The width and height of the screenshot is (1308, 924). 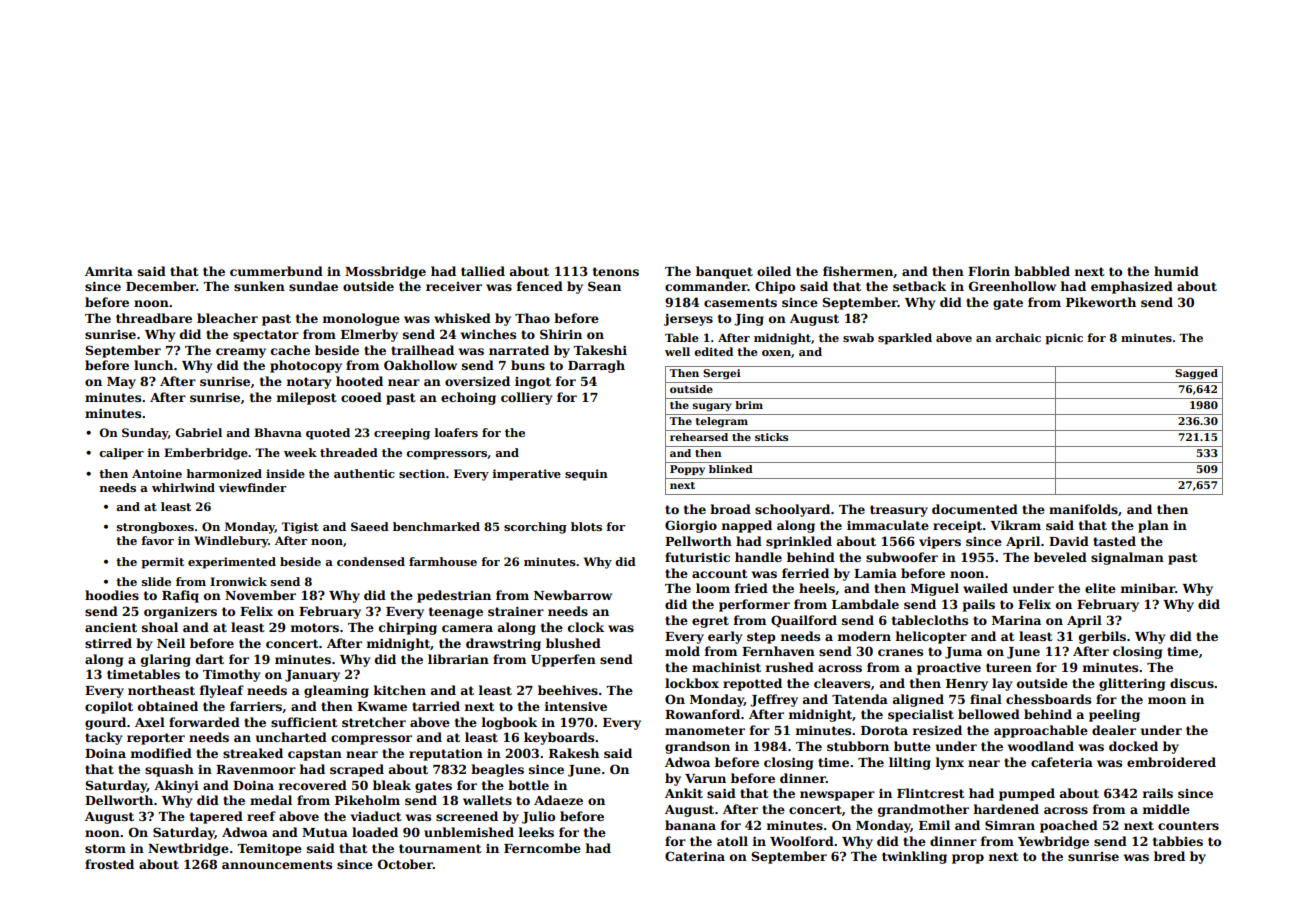 What do you see at coordinates (705, 778) in the screenshot?
I see `Varun` at bounding box center [705, 778].
